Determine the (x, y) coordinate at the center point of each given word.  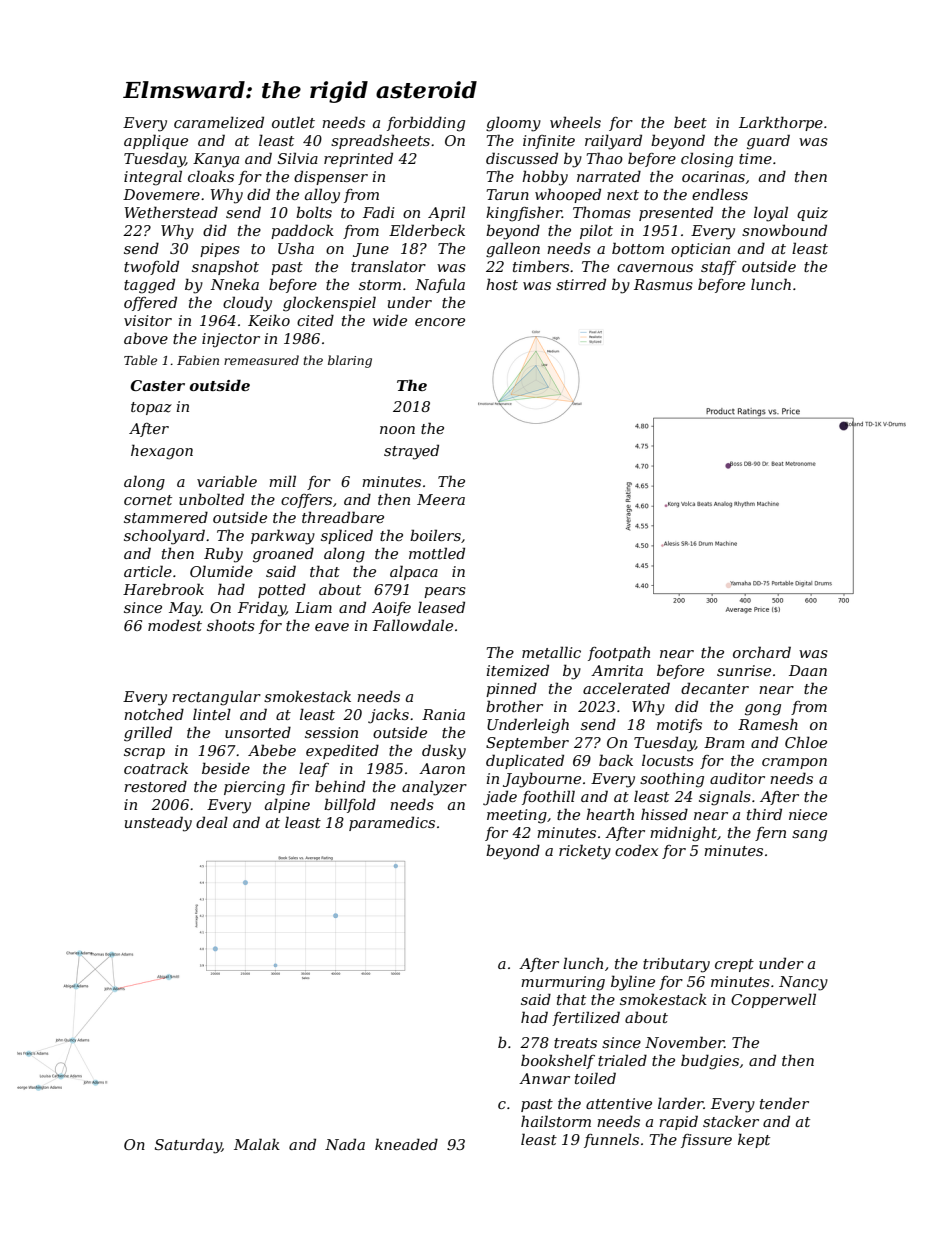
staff (719, 268)
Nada (345, 1144)
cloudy (247, 304)
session (331, 732)
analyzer (434, 788)
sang (809, 836)
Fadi (379, 212)
